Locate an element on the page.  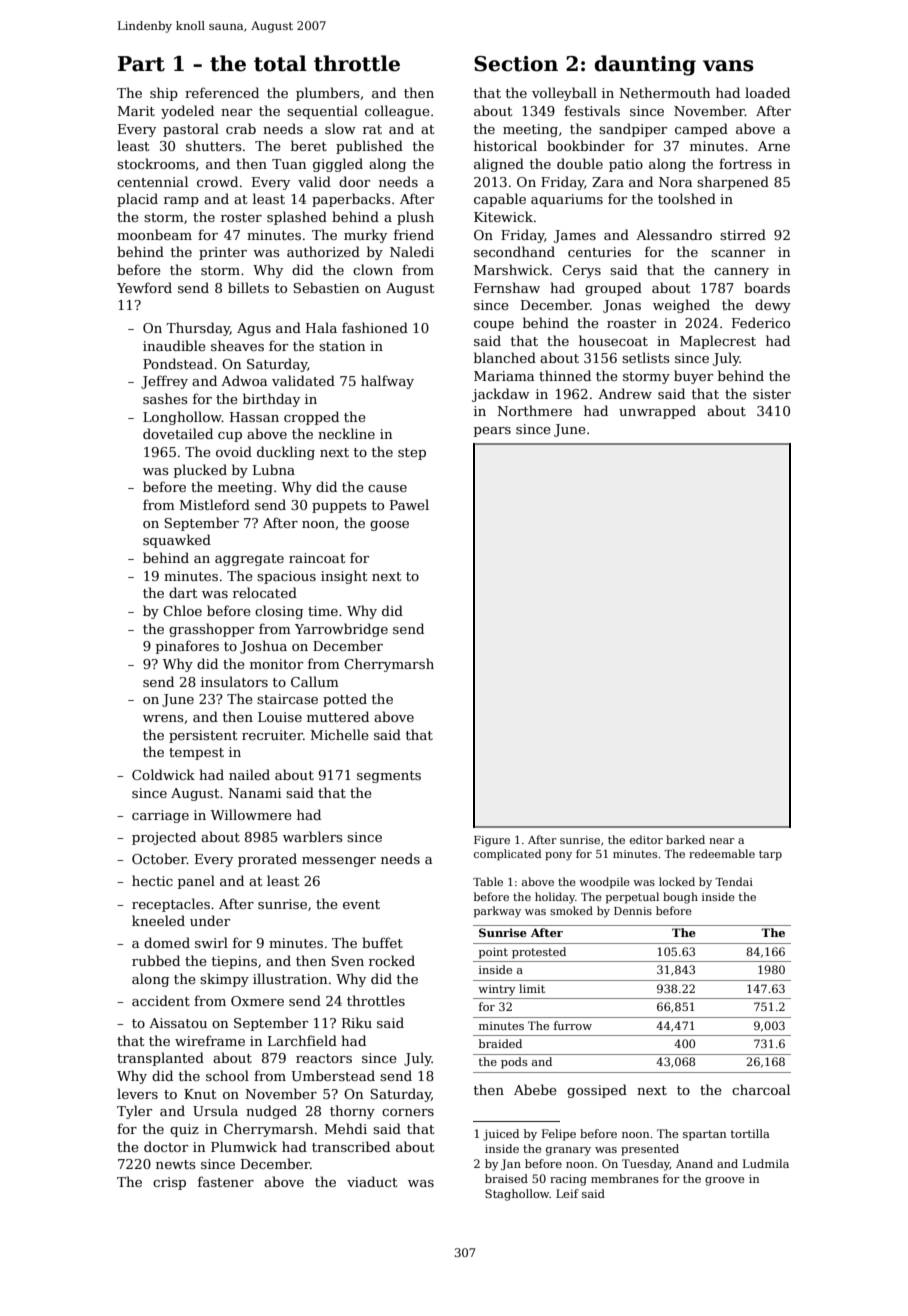
presented is located at coordinates (650, 1150).
